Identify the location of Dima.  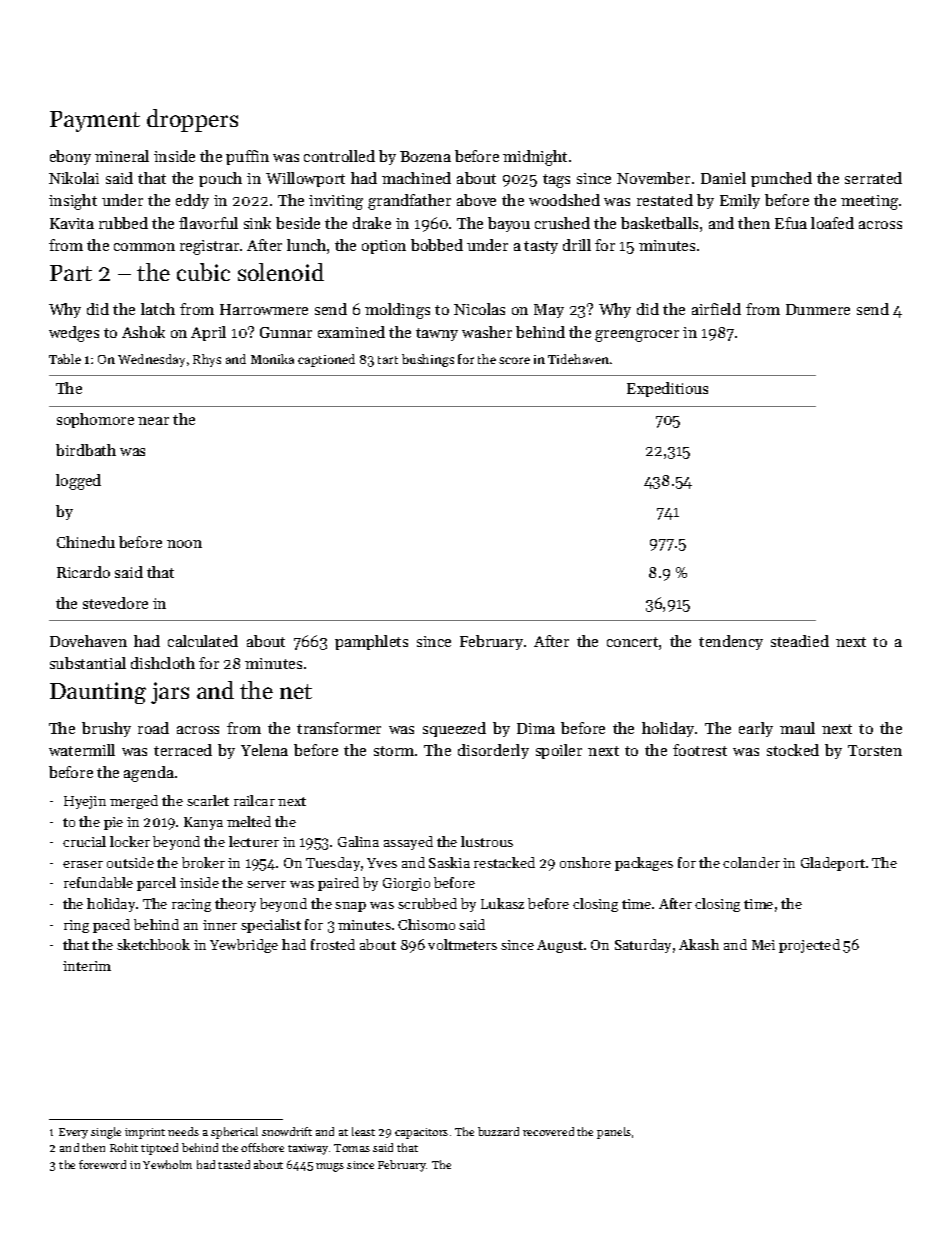
(536, 728).
